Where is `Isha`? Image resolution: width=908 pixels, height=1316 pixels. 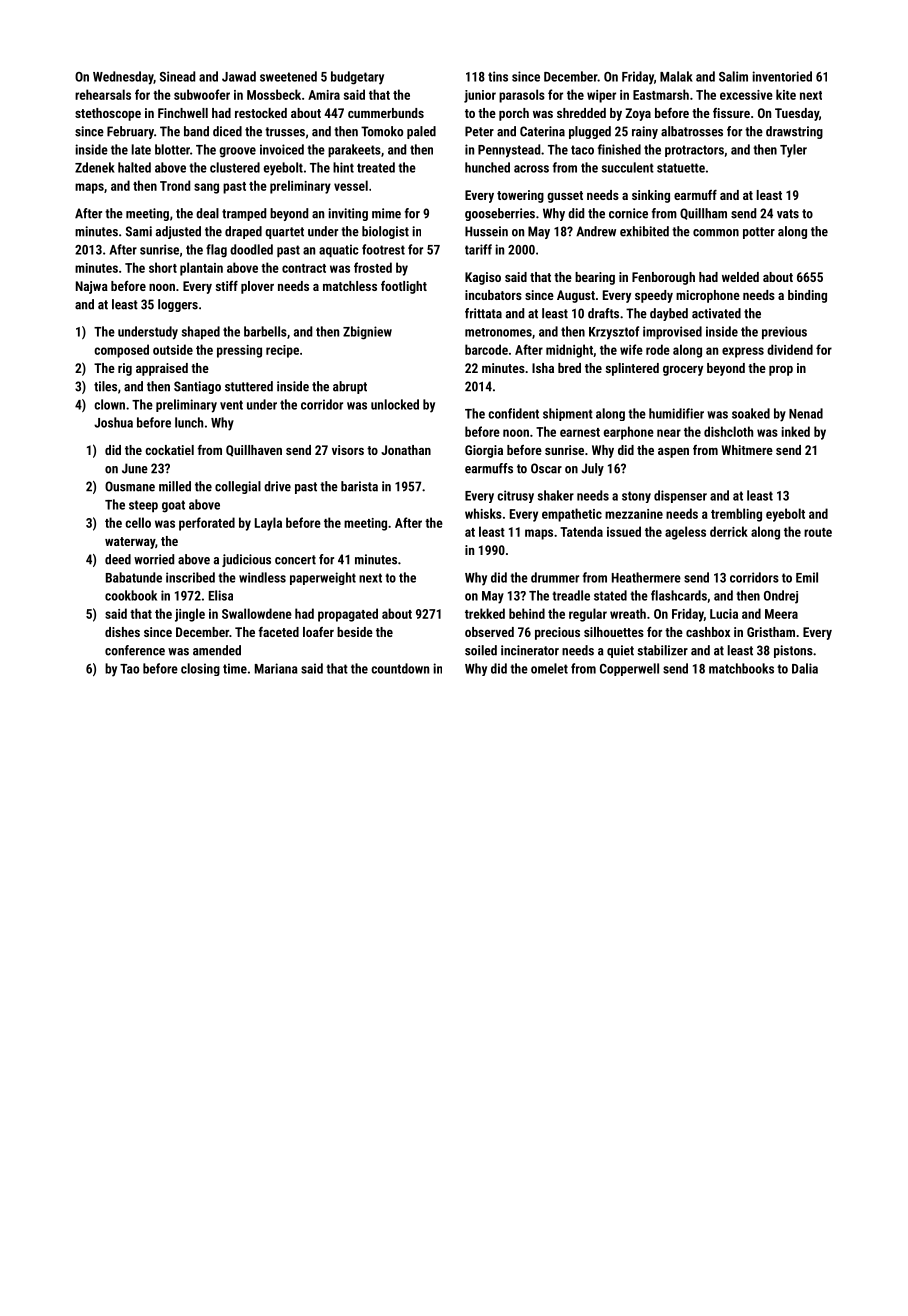 Isha is located at coordinates (543, 368).
